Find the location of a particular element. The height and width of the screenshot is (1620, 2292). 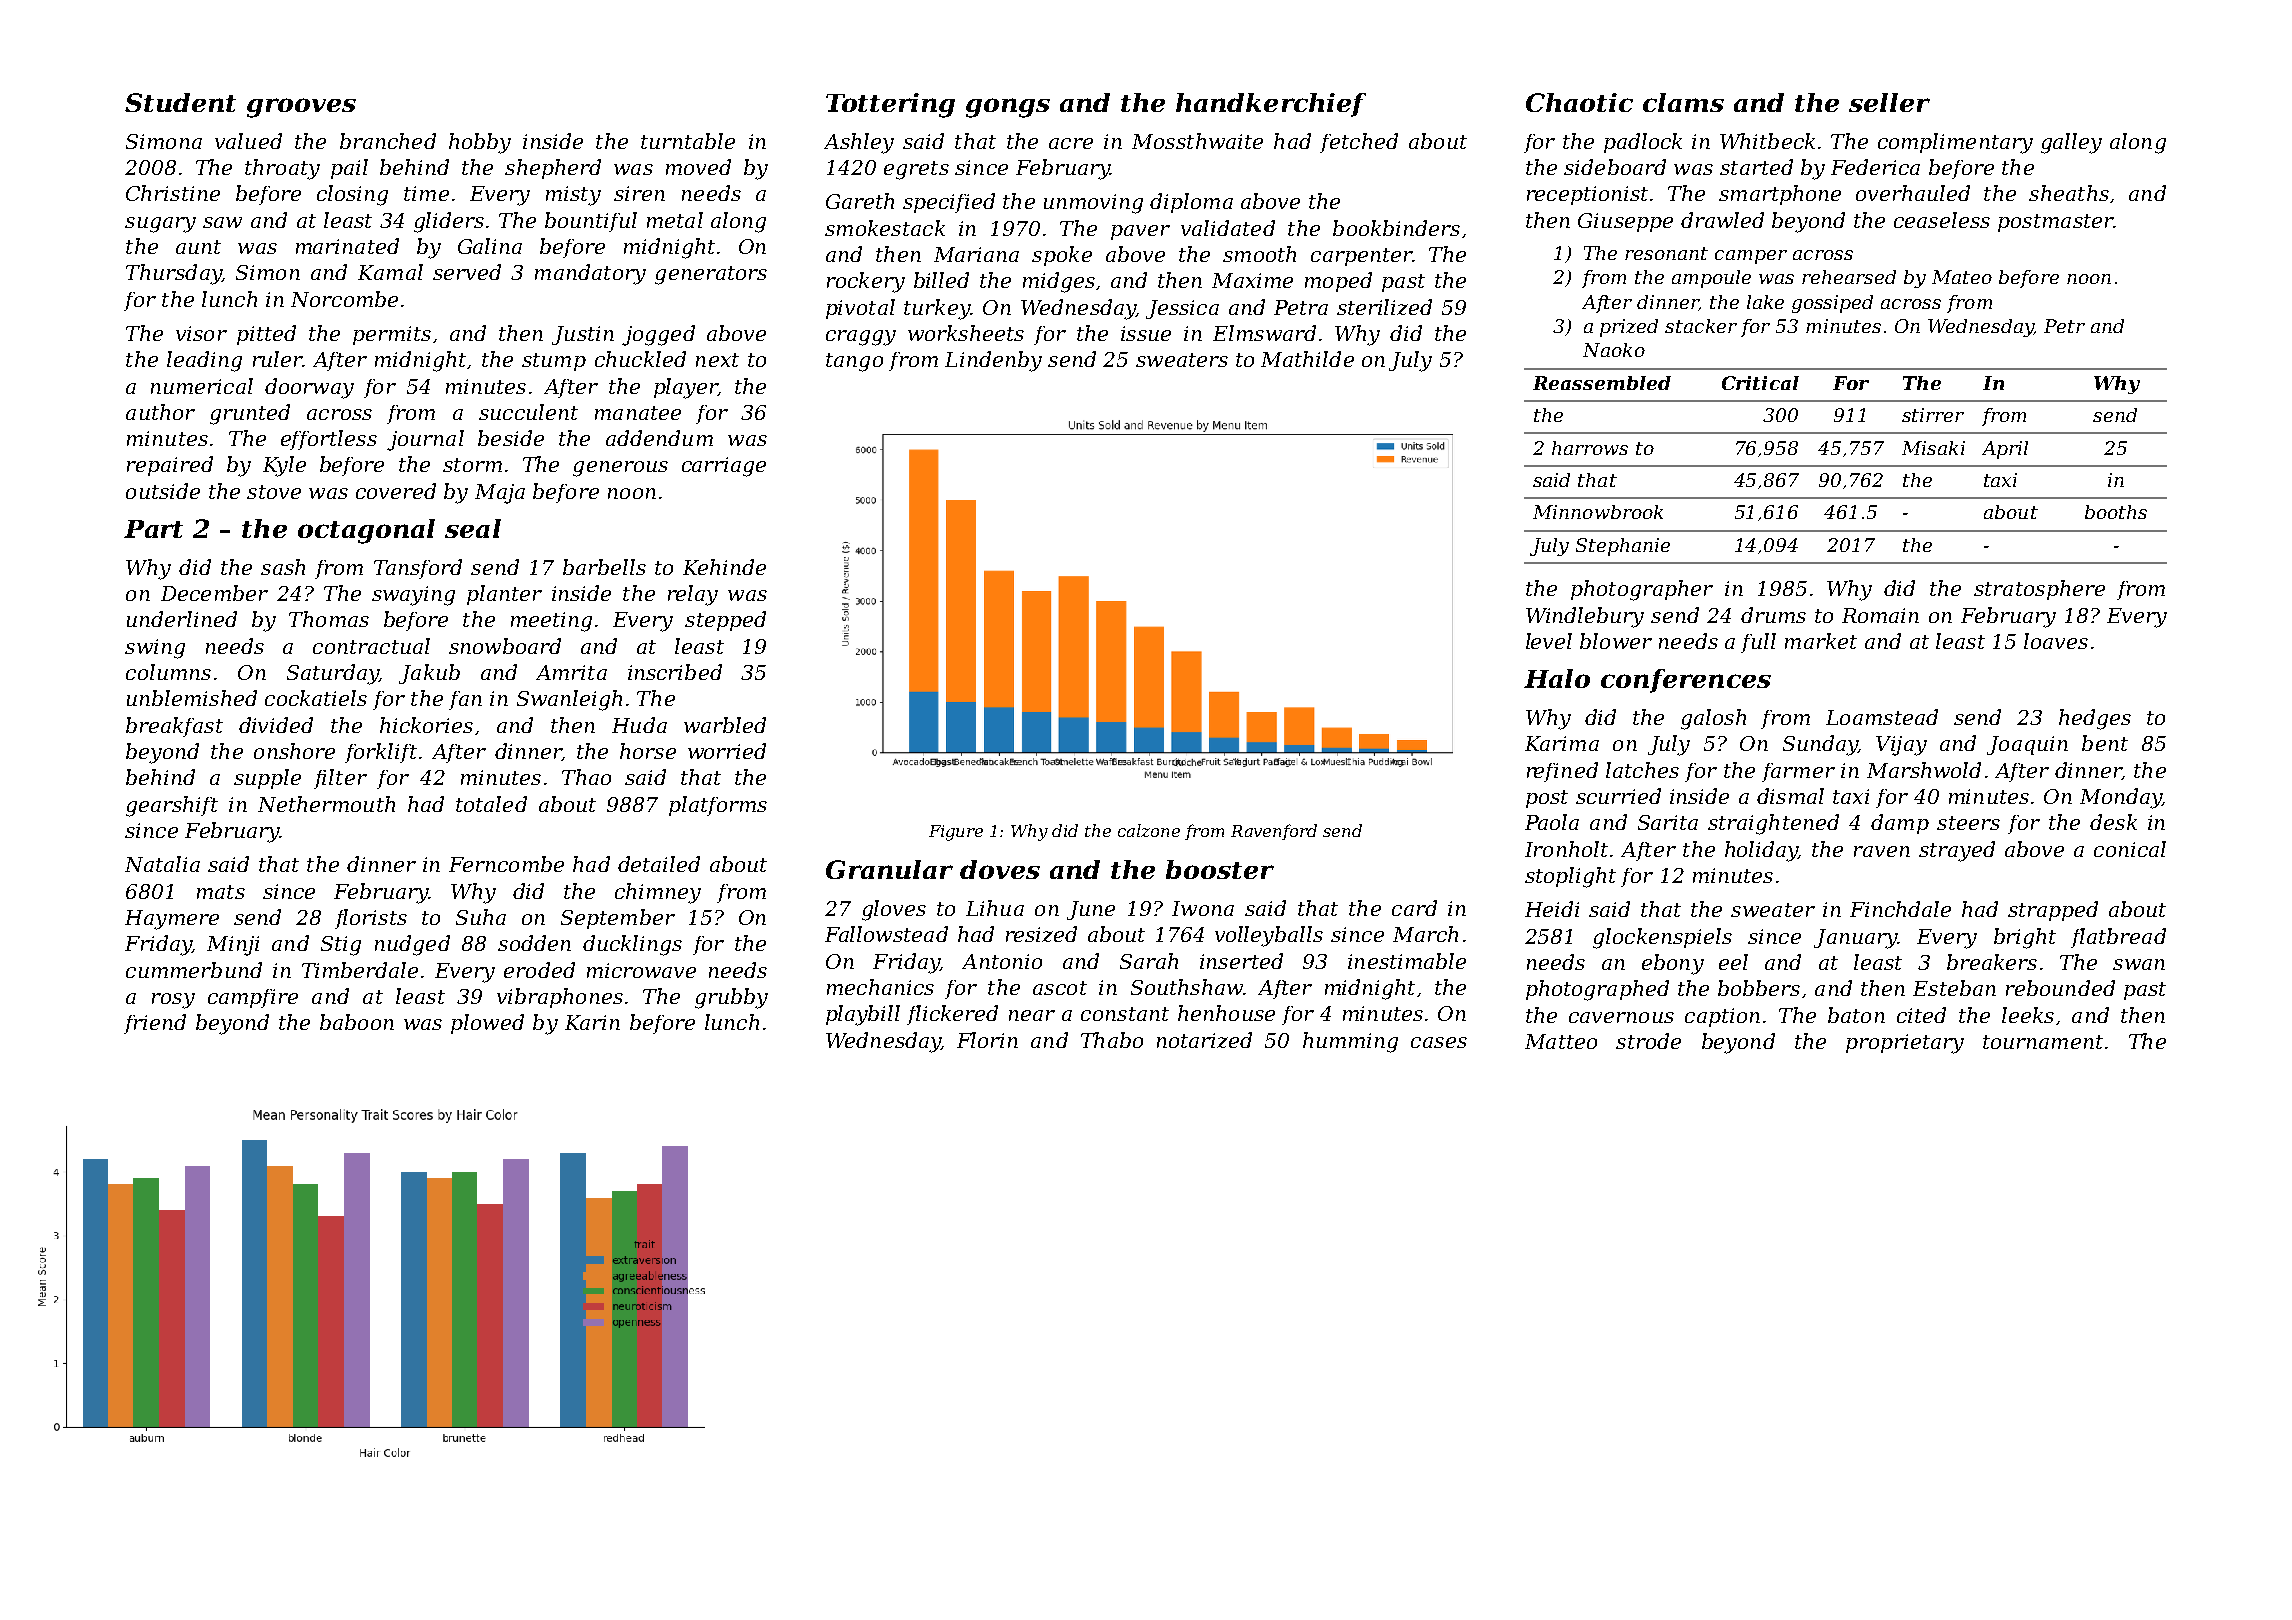

stump is located at coordinates (554, 362).
